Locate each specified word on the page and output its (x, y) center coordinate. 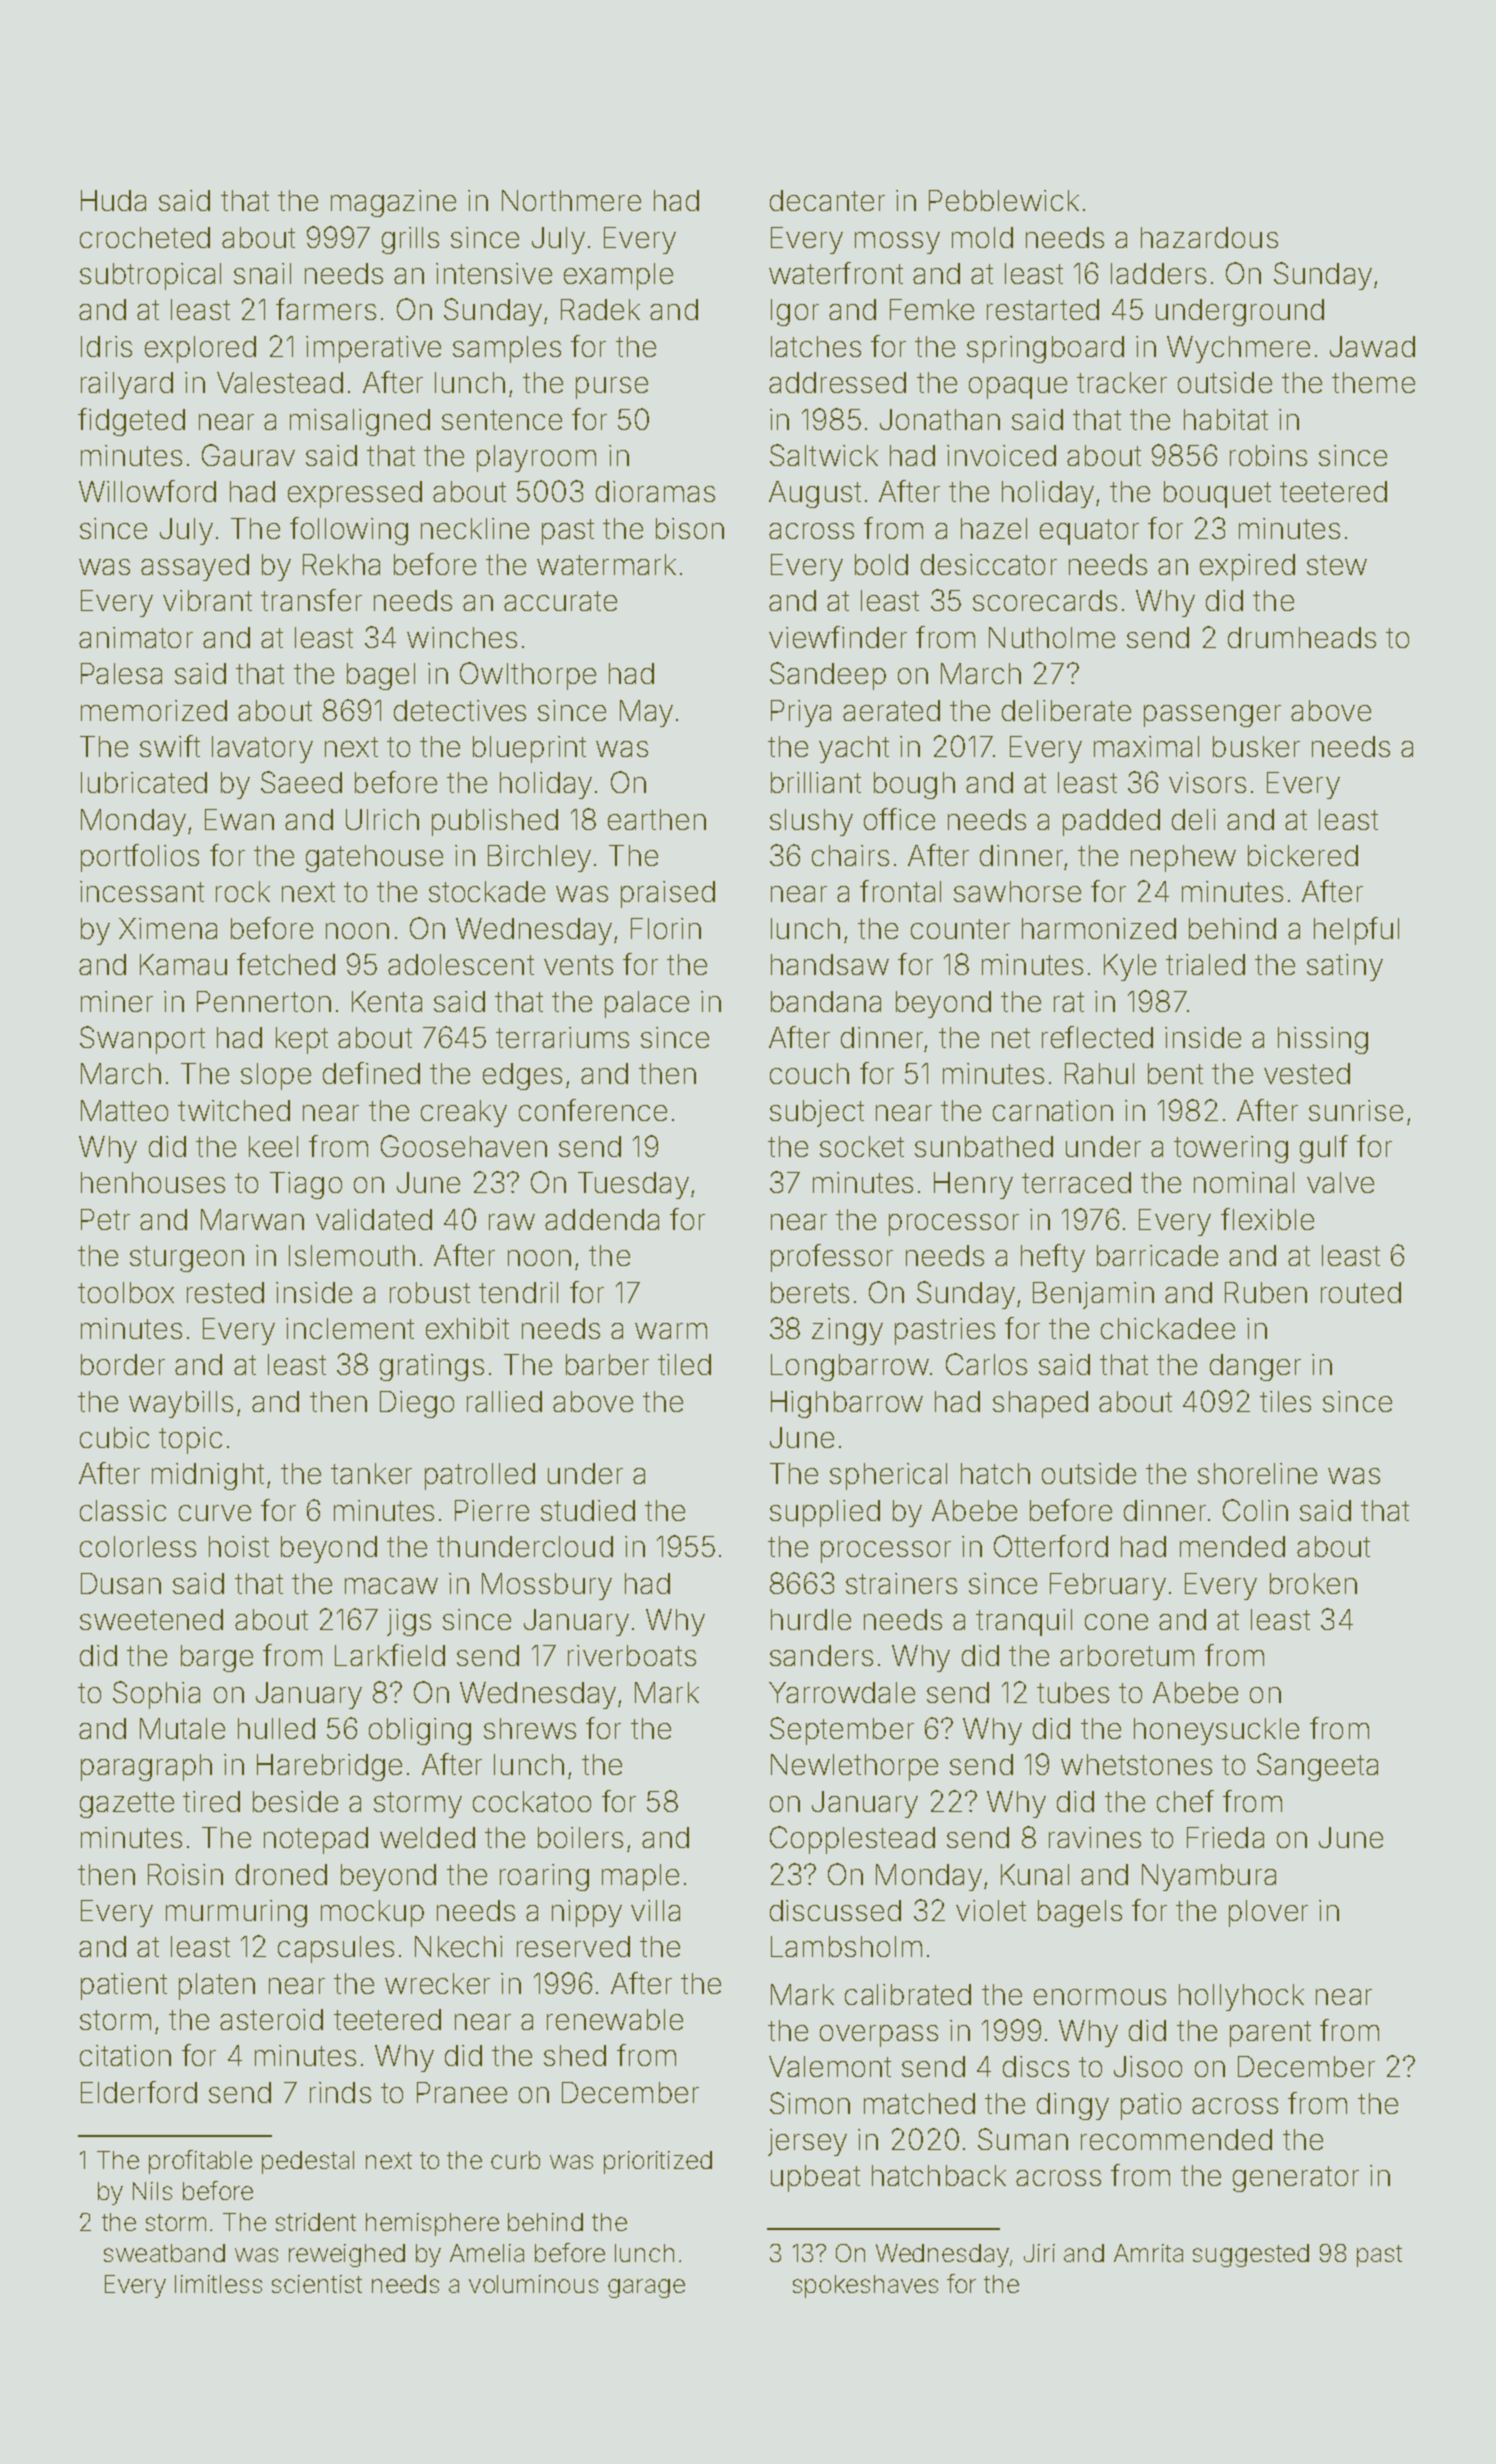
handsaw (830, 964)
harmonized (1099, 928)
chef (1185, 1801)
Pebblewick (1004, 200)
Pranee (462, 2092)
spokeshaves (865, 2286)
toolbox (126, 1292)
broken (1313, 1583)
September (842, 1731)
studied (588, 1510)
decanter (827, 200)
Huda (113, 200)
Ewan (239, 819)
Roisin (185, 1874)
